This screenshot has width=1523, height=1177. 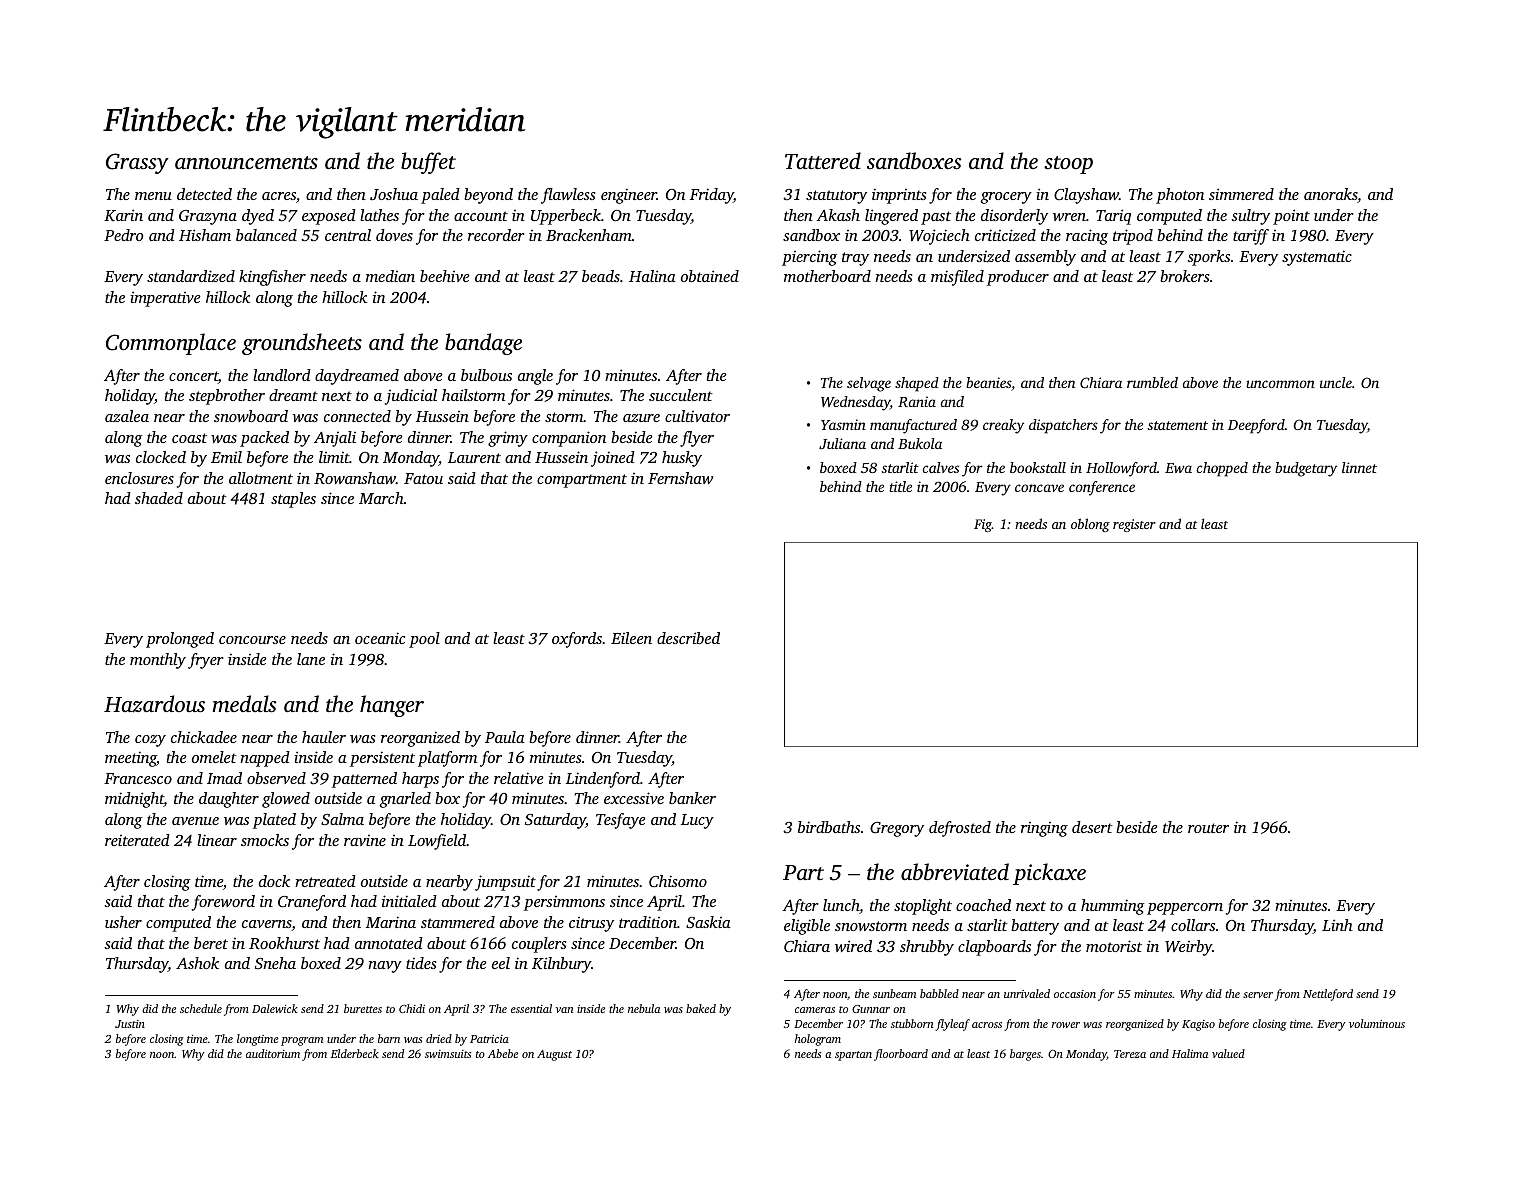 What do you see at coordinates (897, 829) in the screenshot?
I see `Gregory` at bounding box center [897, 829].
